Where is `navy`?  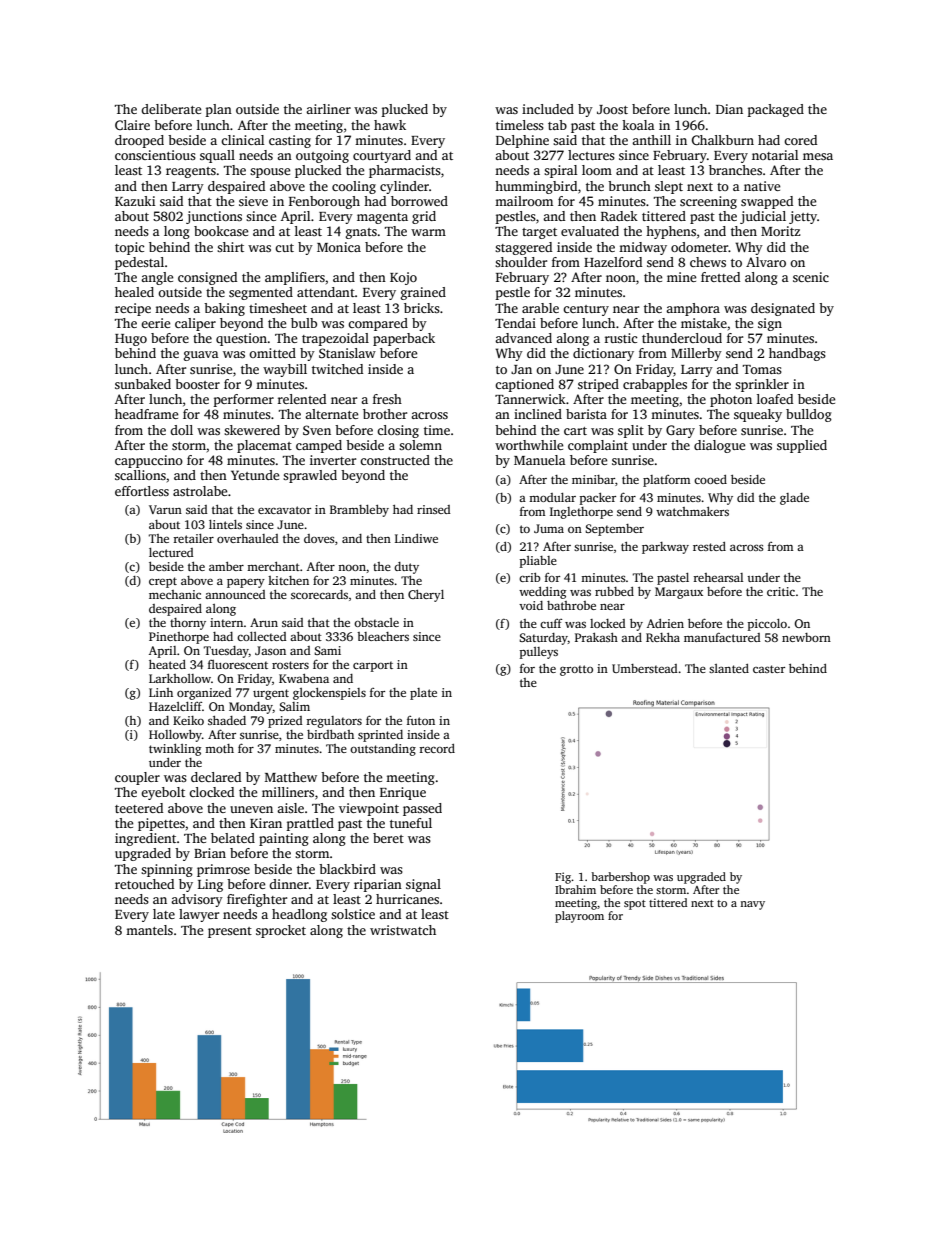 navy is located at coordinates (752, 905).
